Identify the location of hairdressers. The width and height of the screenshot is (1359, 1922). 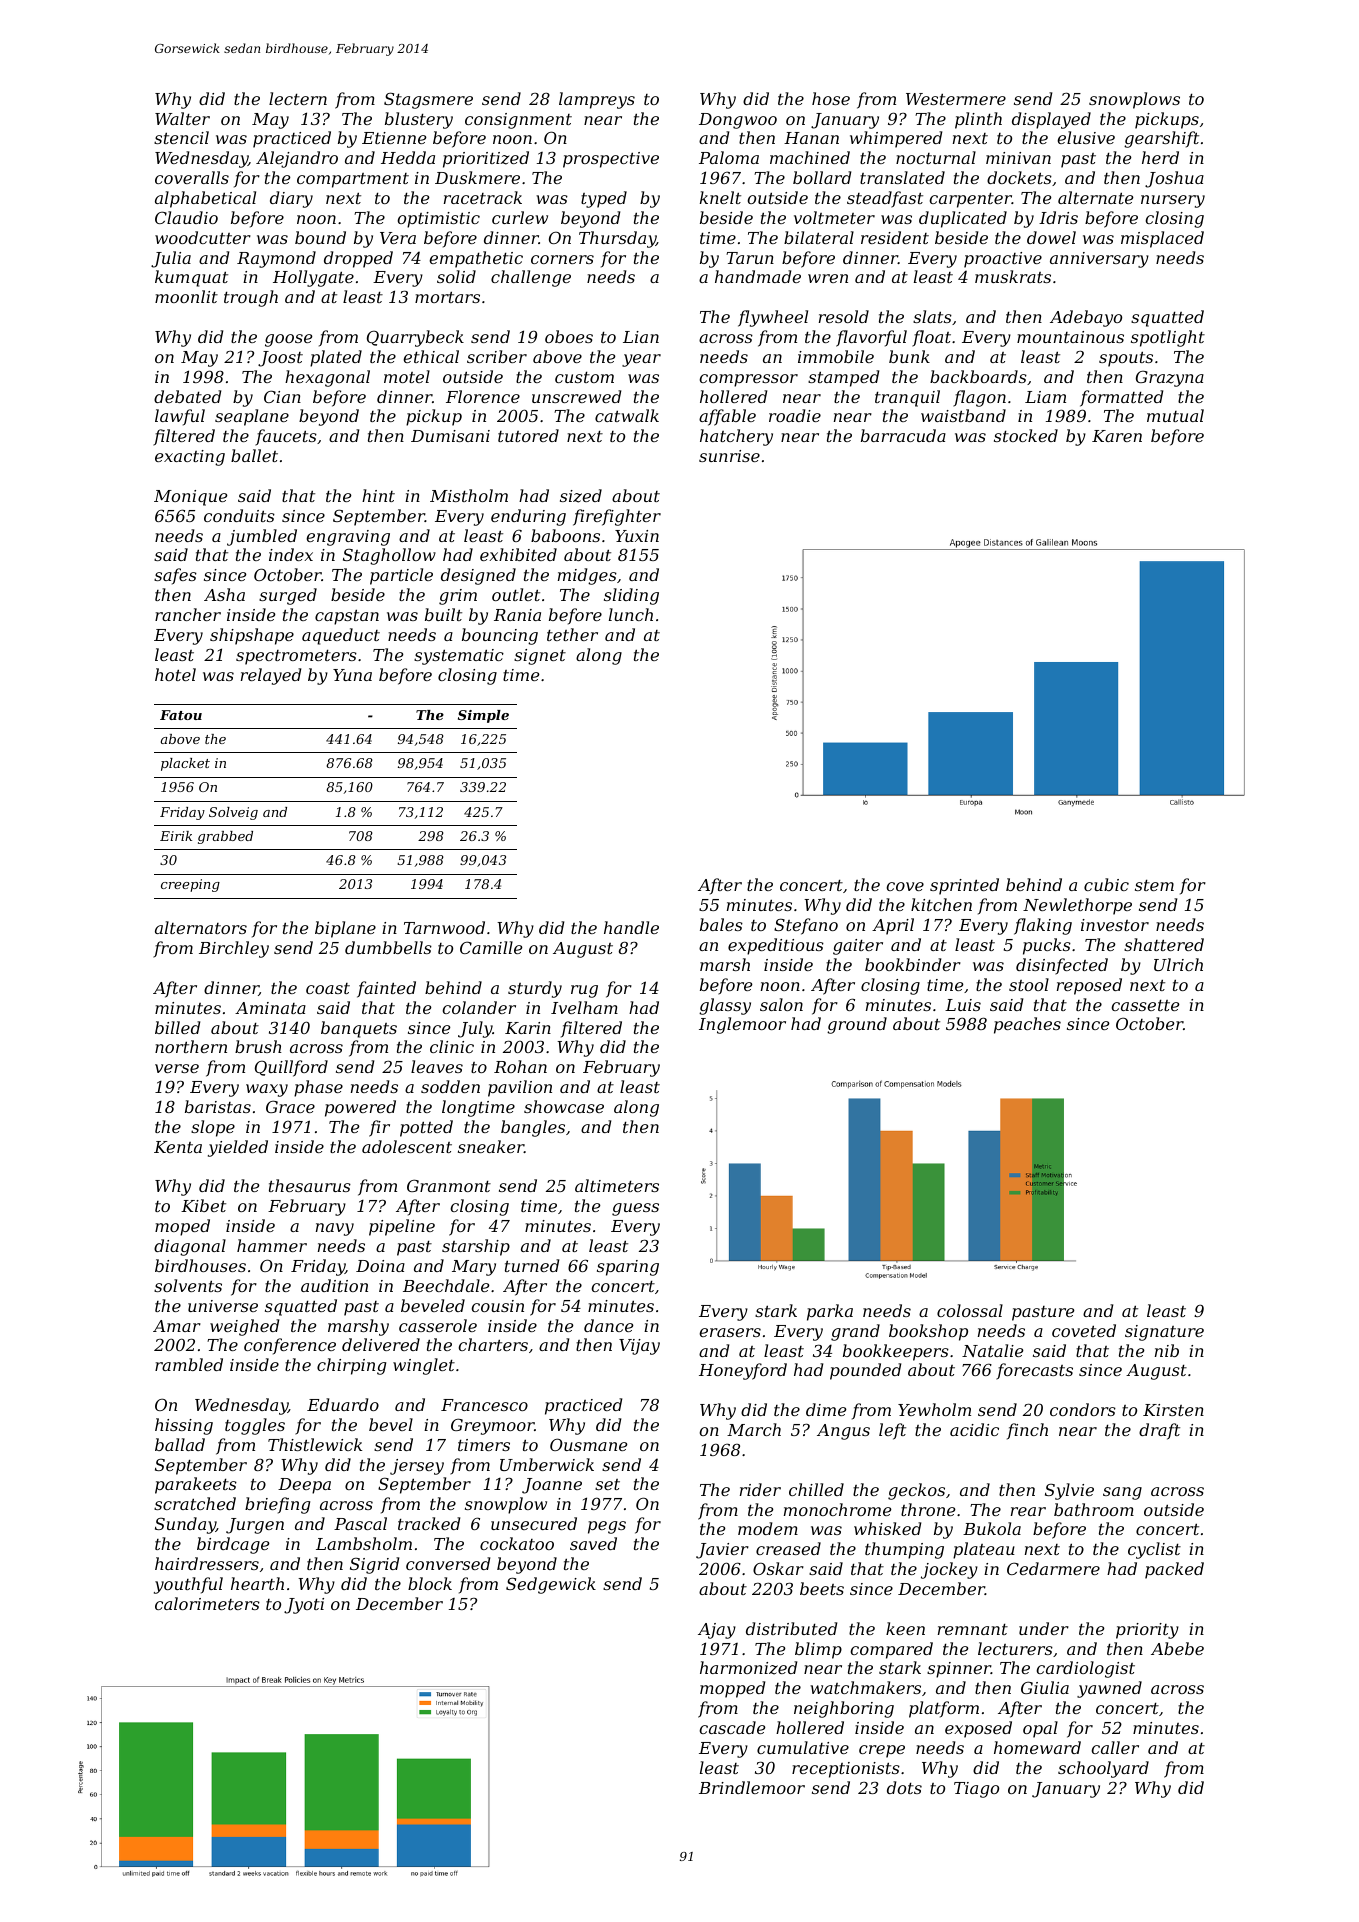
(207, 1563).
